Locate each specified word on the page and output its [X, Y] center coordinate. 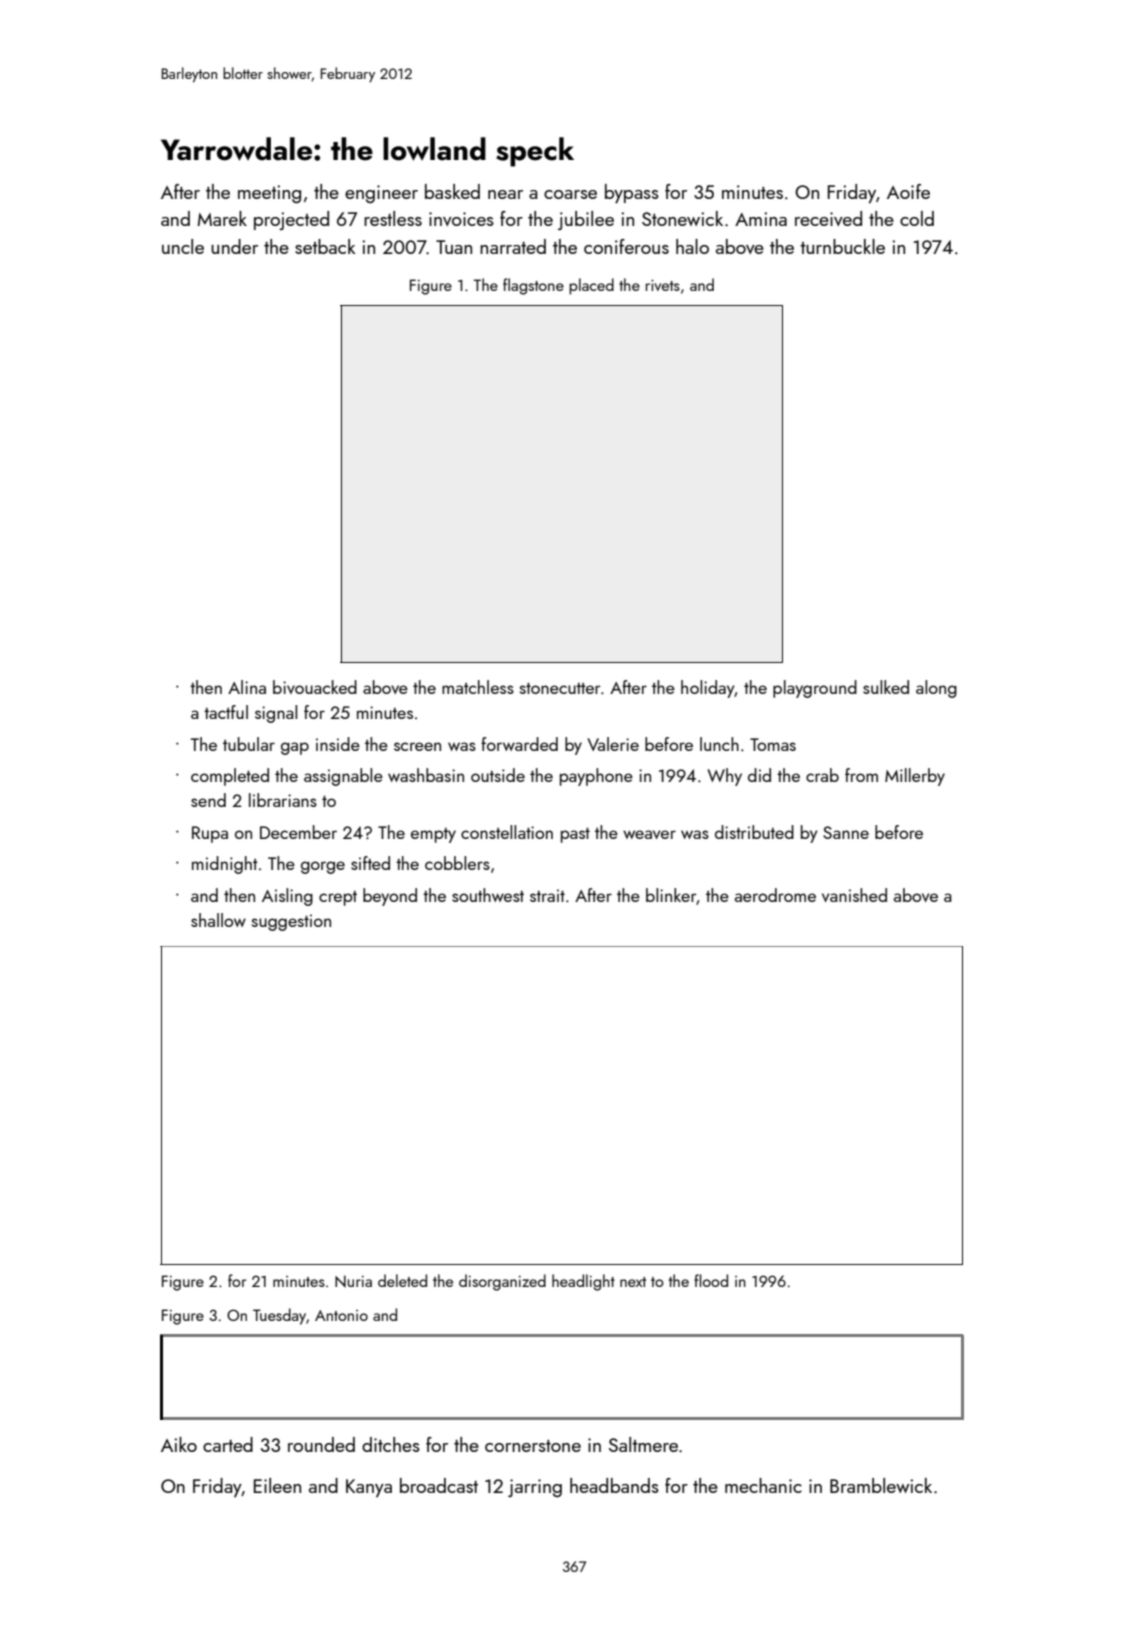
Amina [761, 219]
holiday [708, 689]
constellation [507, 832]
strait [547, 895]
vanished [854, 895]
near [505, 194]
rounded [321, 1444]
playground [815, 689]
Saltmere [643, 1444]
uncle [183, 246]
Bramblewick [881, 1485]
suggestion [291, 922]
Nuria [353, 1281]
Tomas [773, 744]
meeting [269, 194]
